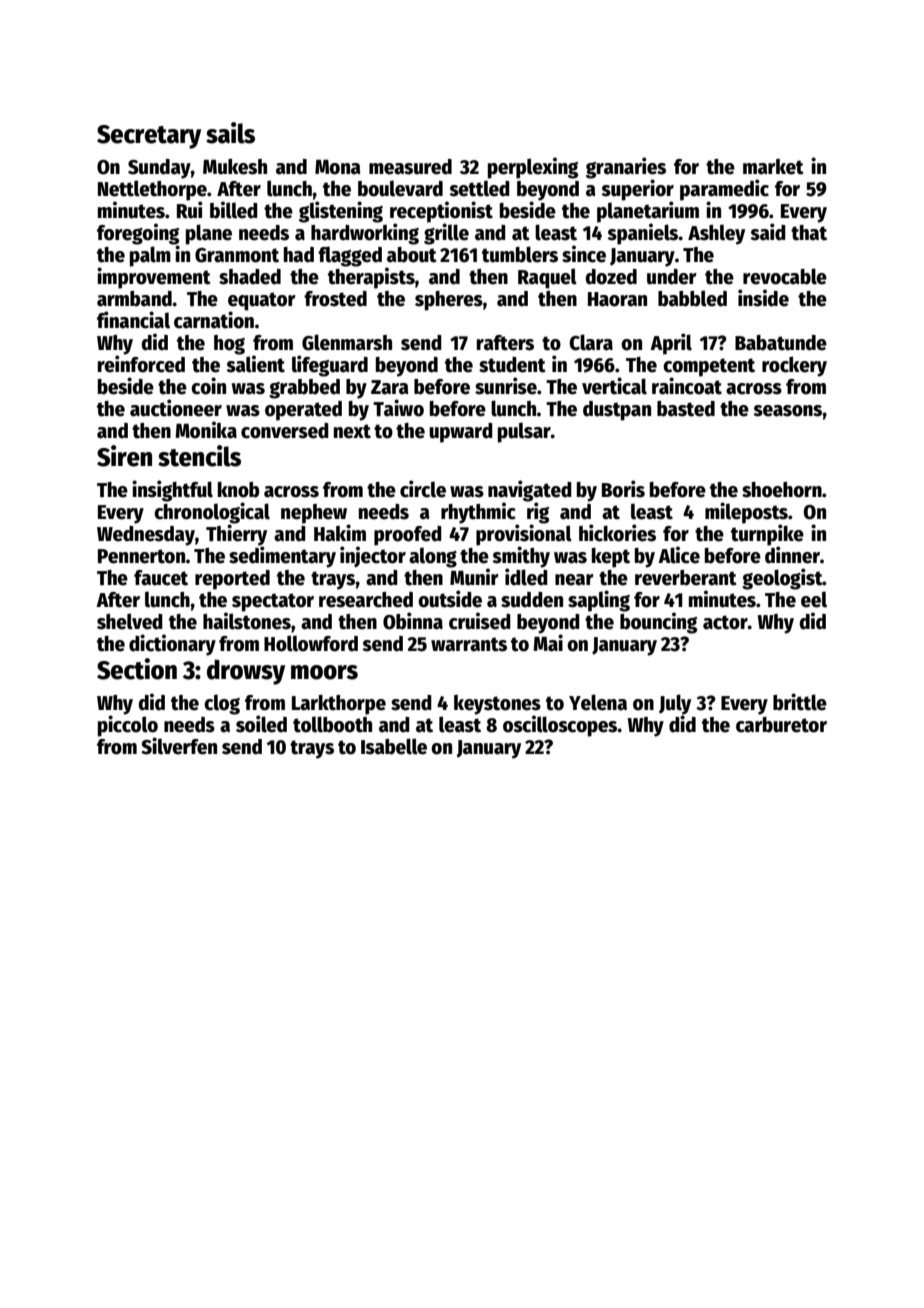 The height and width of the document is (1308, 924). I want to click on nephew, so click(314, 514).
